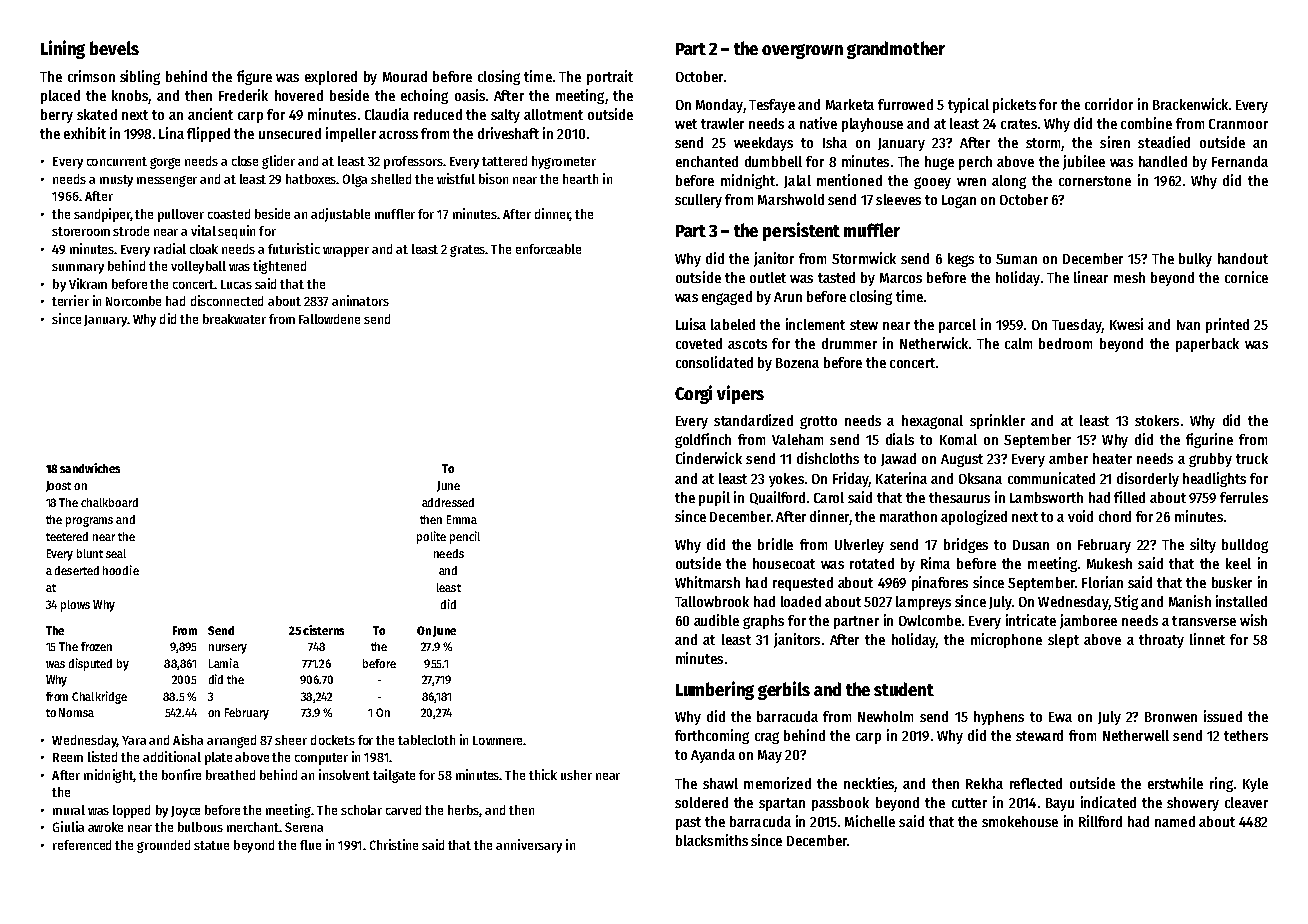 This screenshot has width=1308, height=924. Describe the element at coordinates (90, 468) in the screenshot. I see `sandwiches` at that location.
